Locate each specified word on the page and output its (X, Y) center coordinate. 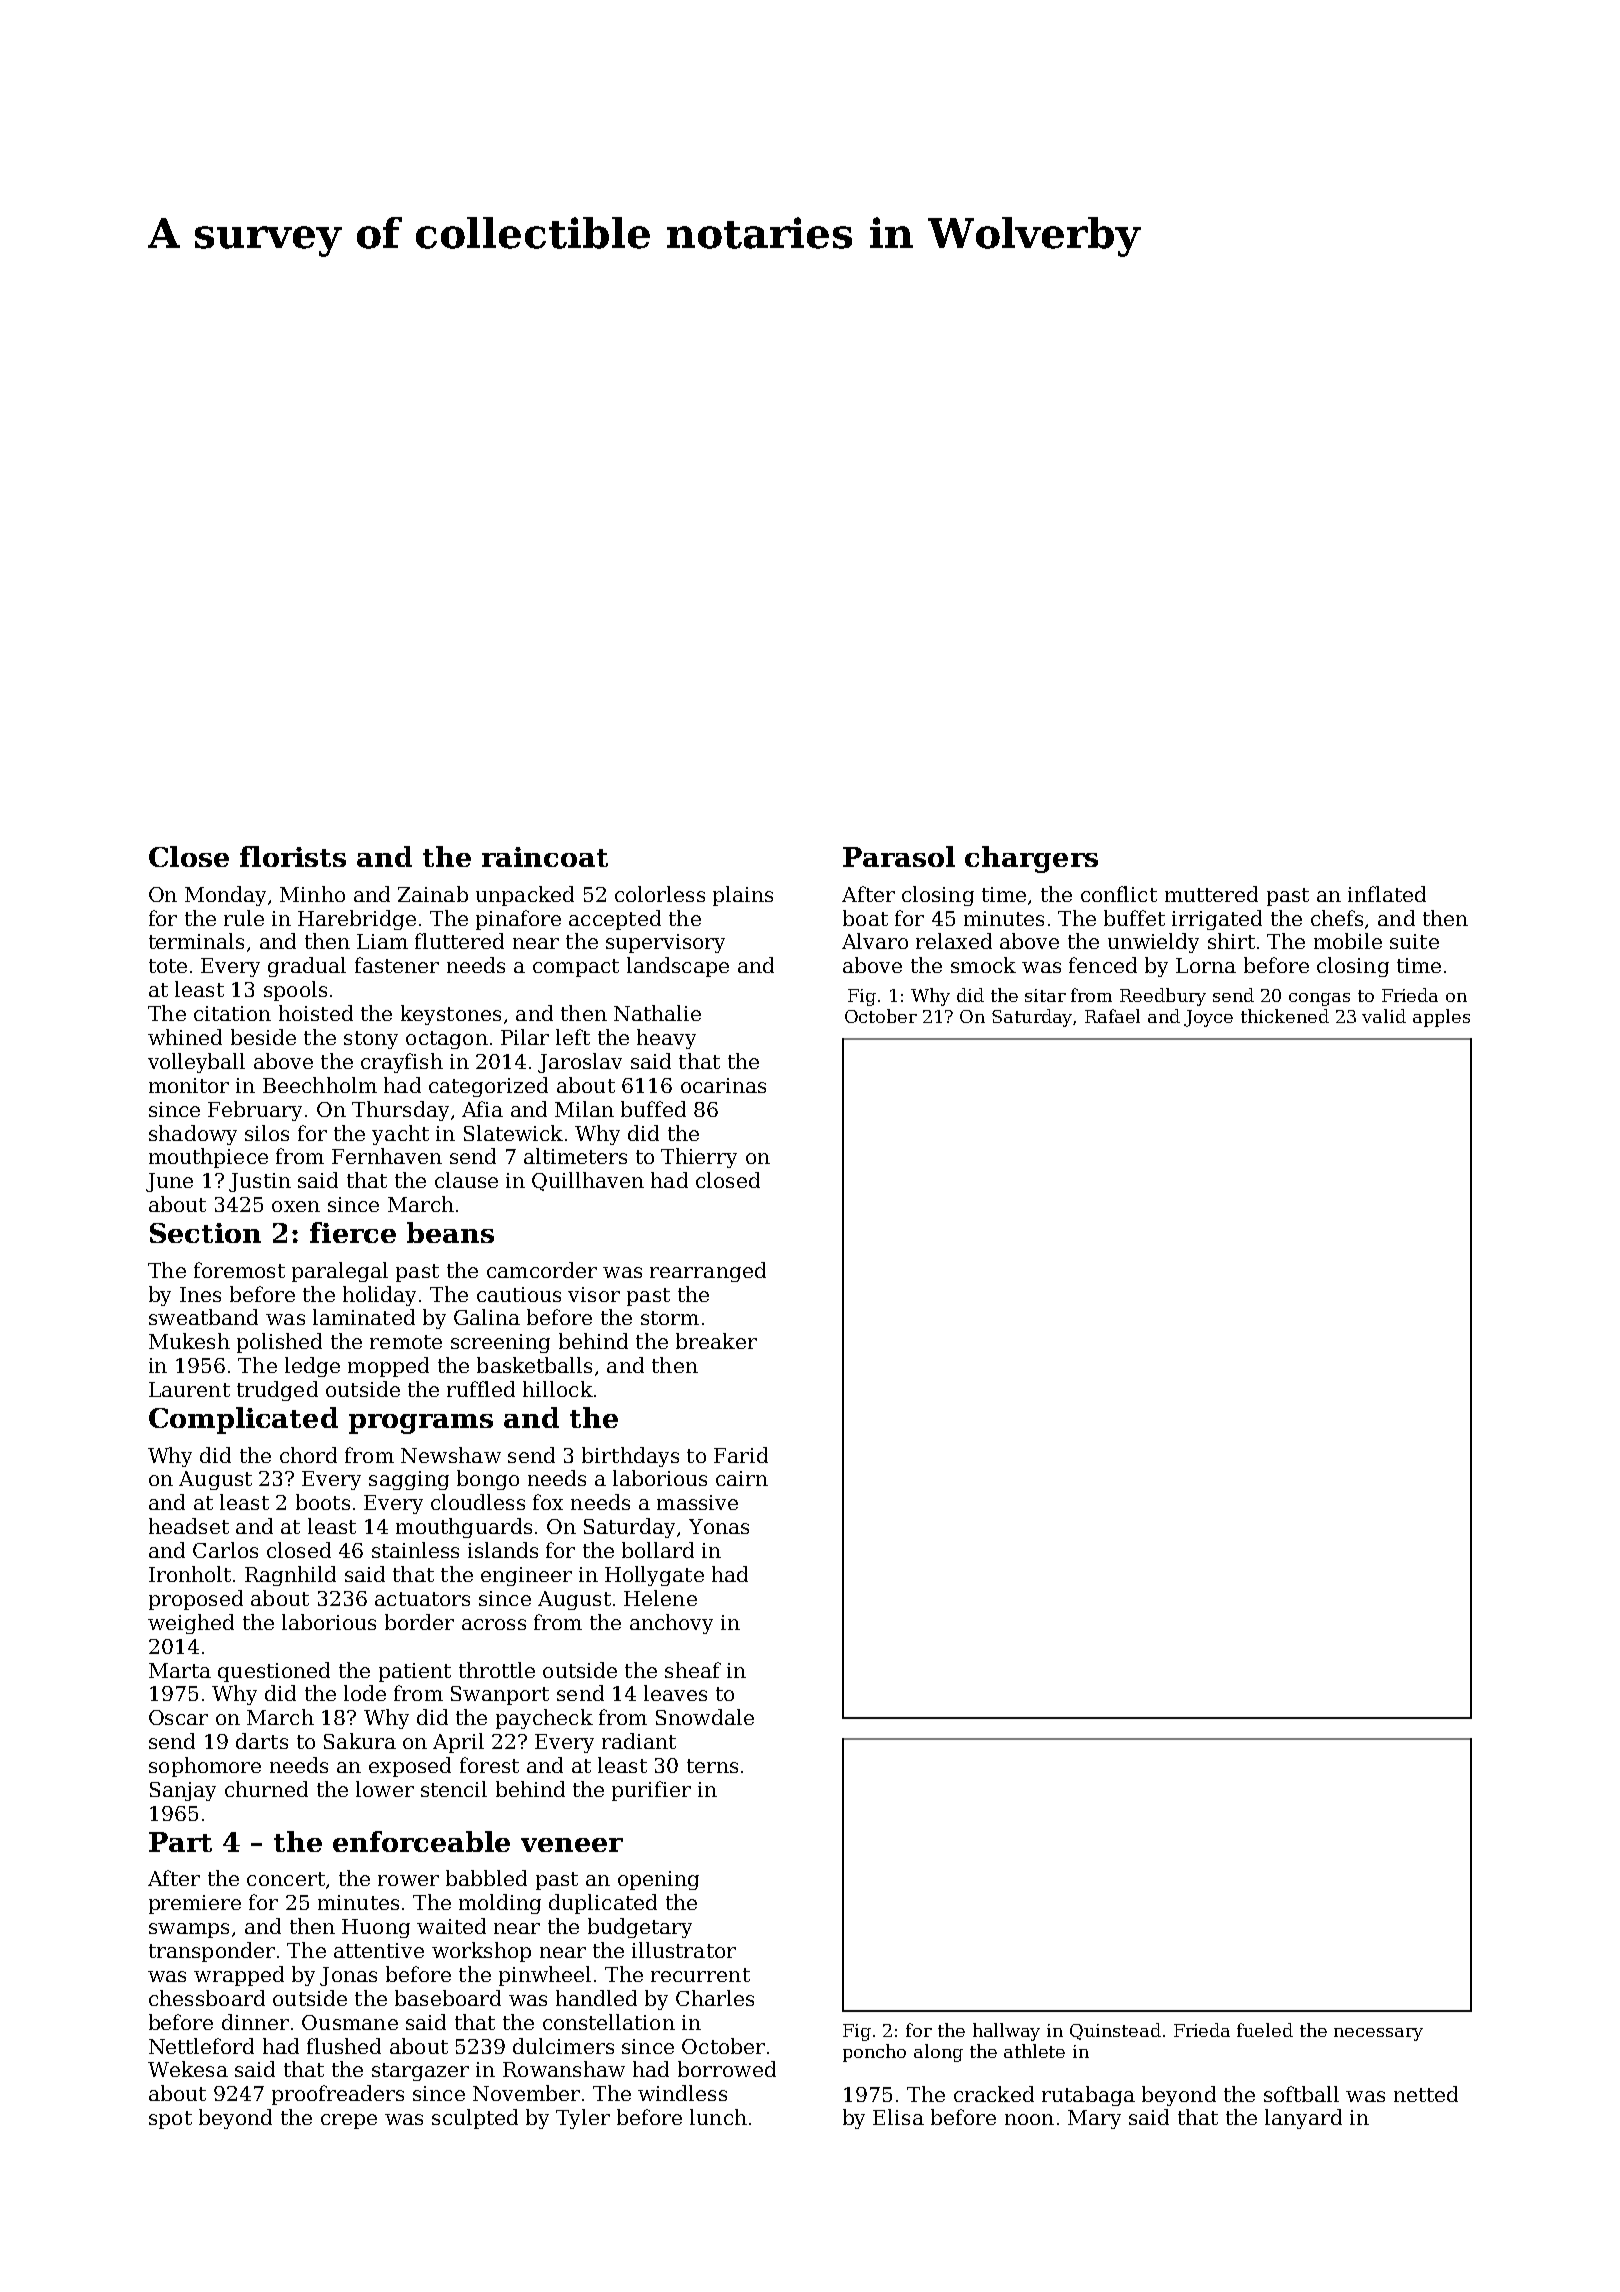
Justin (260, 1182)
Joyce (1208, 1018)
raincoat (545, 857)
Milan (584, 1109)
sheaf (693, 1670)
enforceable (421, 1841)
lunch (718, 2117)
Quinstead (1115, 2031)
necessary (1378, 2034)
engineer (526, 1576)
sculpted (475, 2119)
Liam (382, 941)
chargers (1031, 859)
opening (658, 1880)
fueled (1265, 2030)
